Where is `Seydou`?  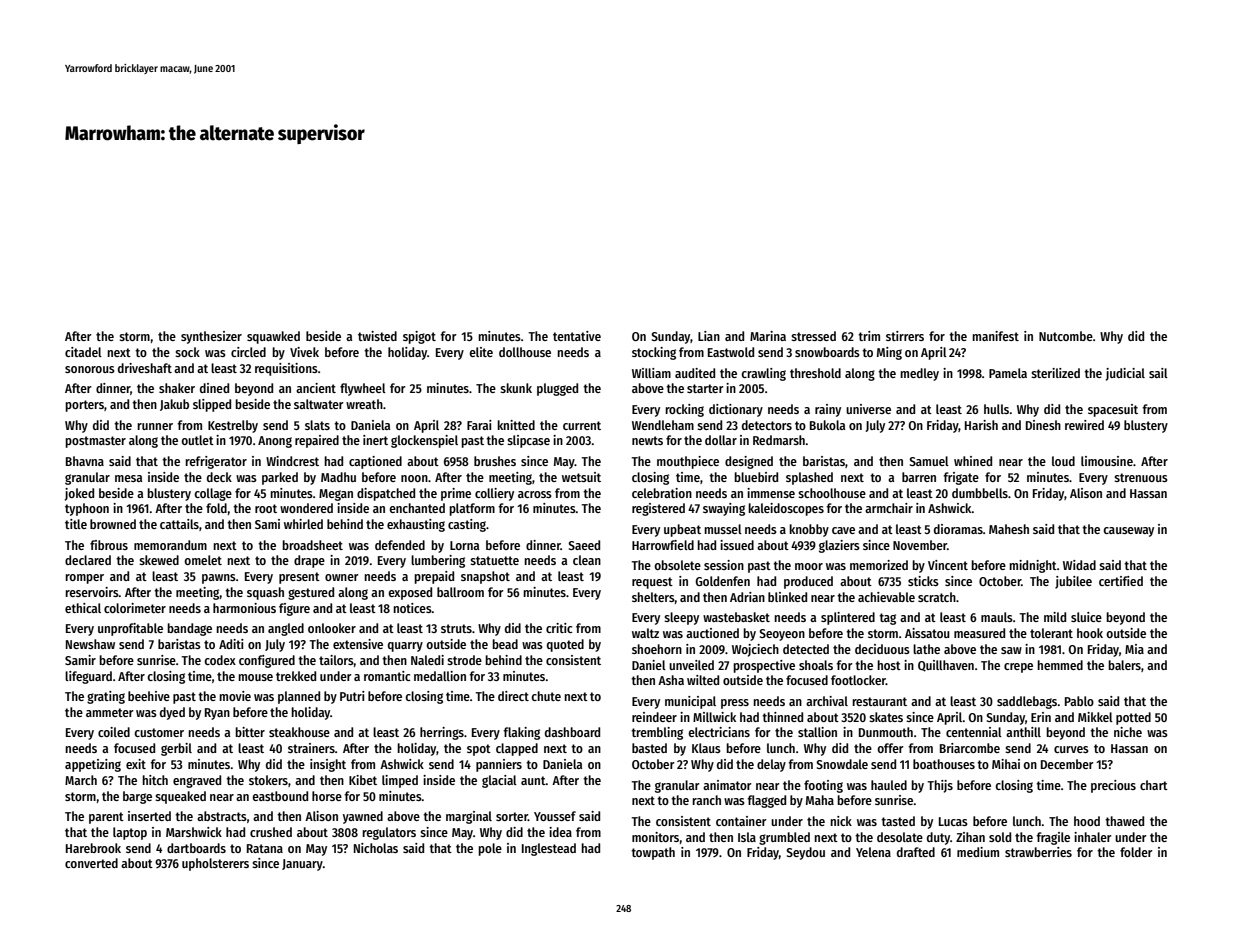
Seydou is located at coordinates (805, 853).
